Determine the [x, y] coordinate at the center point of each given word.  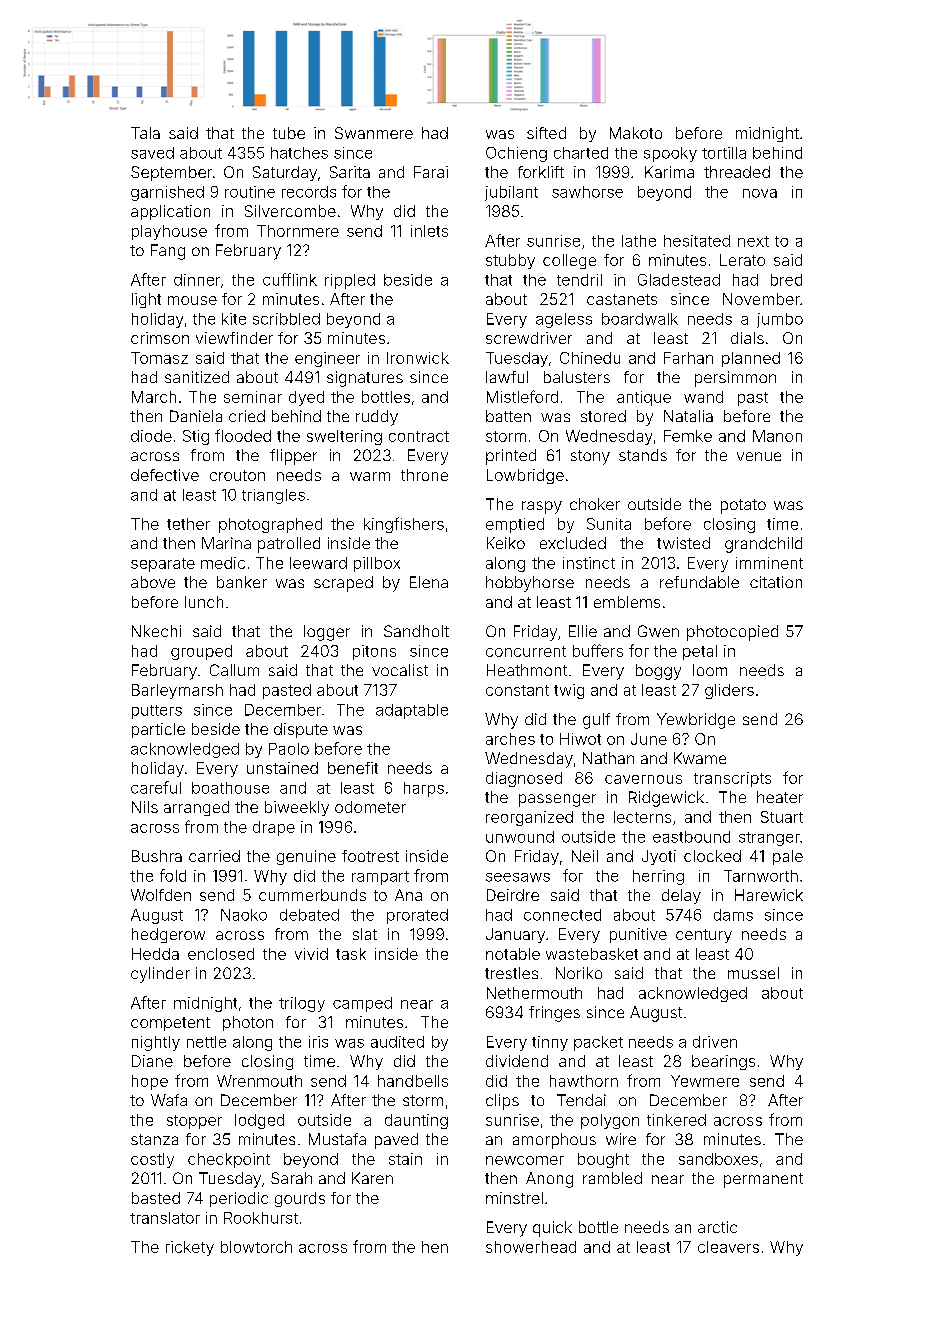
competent [170, 1024]
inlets [429, 231]
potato [743, 506]
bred [786, 280]
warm [370, 476]
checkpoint [229, 1160]
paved [396, 1141]
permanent [763, 1180]
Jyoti [659, 857]
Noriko [579, 973]
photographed [270, 525]
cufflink [290, 279]
